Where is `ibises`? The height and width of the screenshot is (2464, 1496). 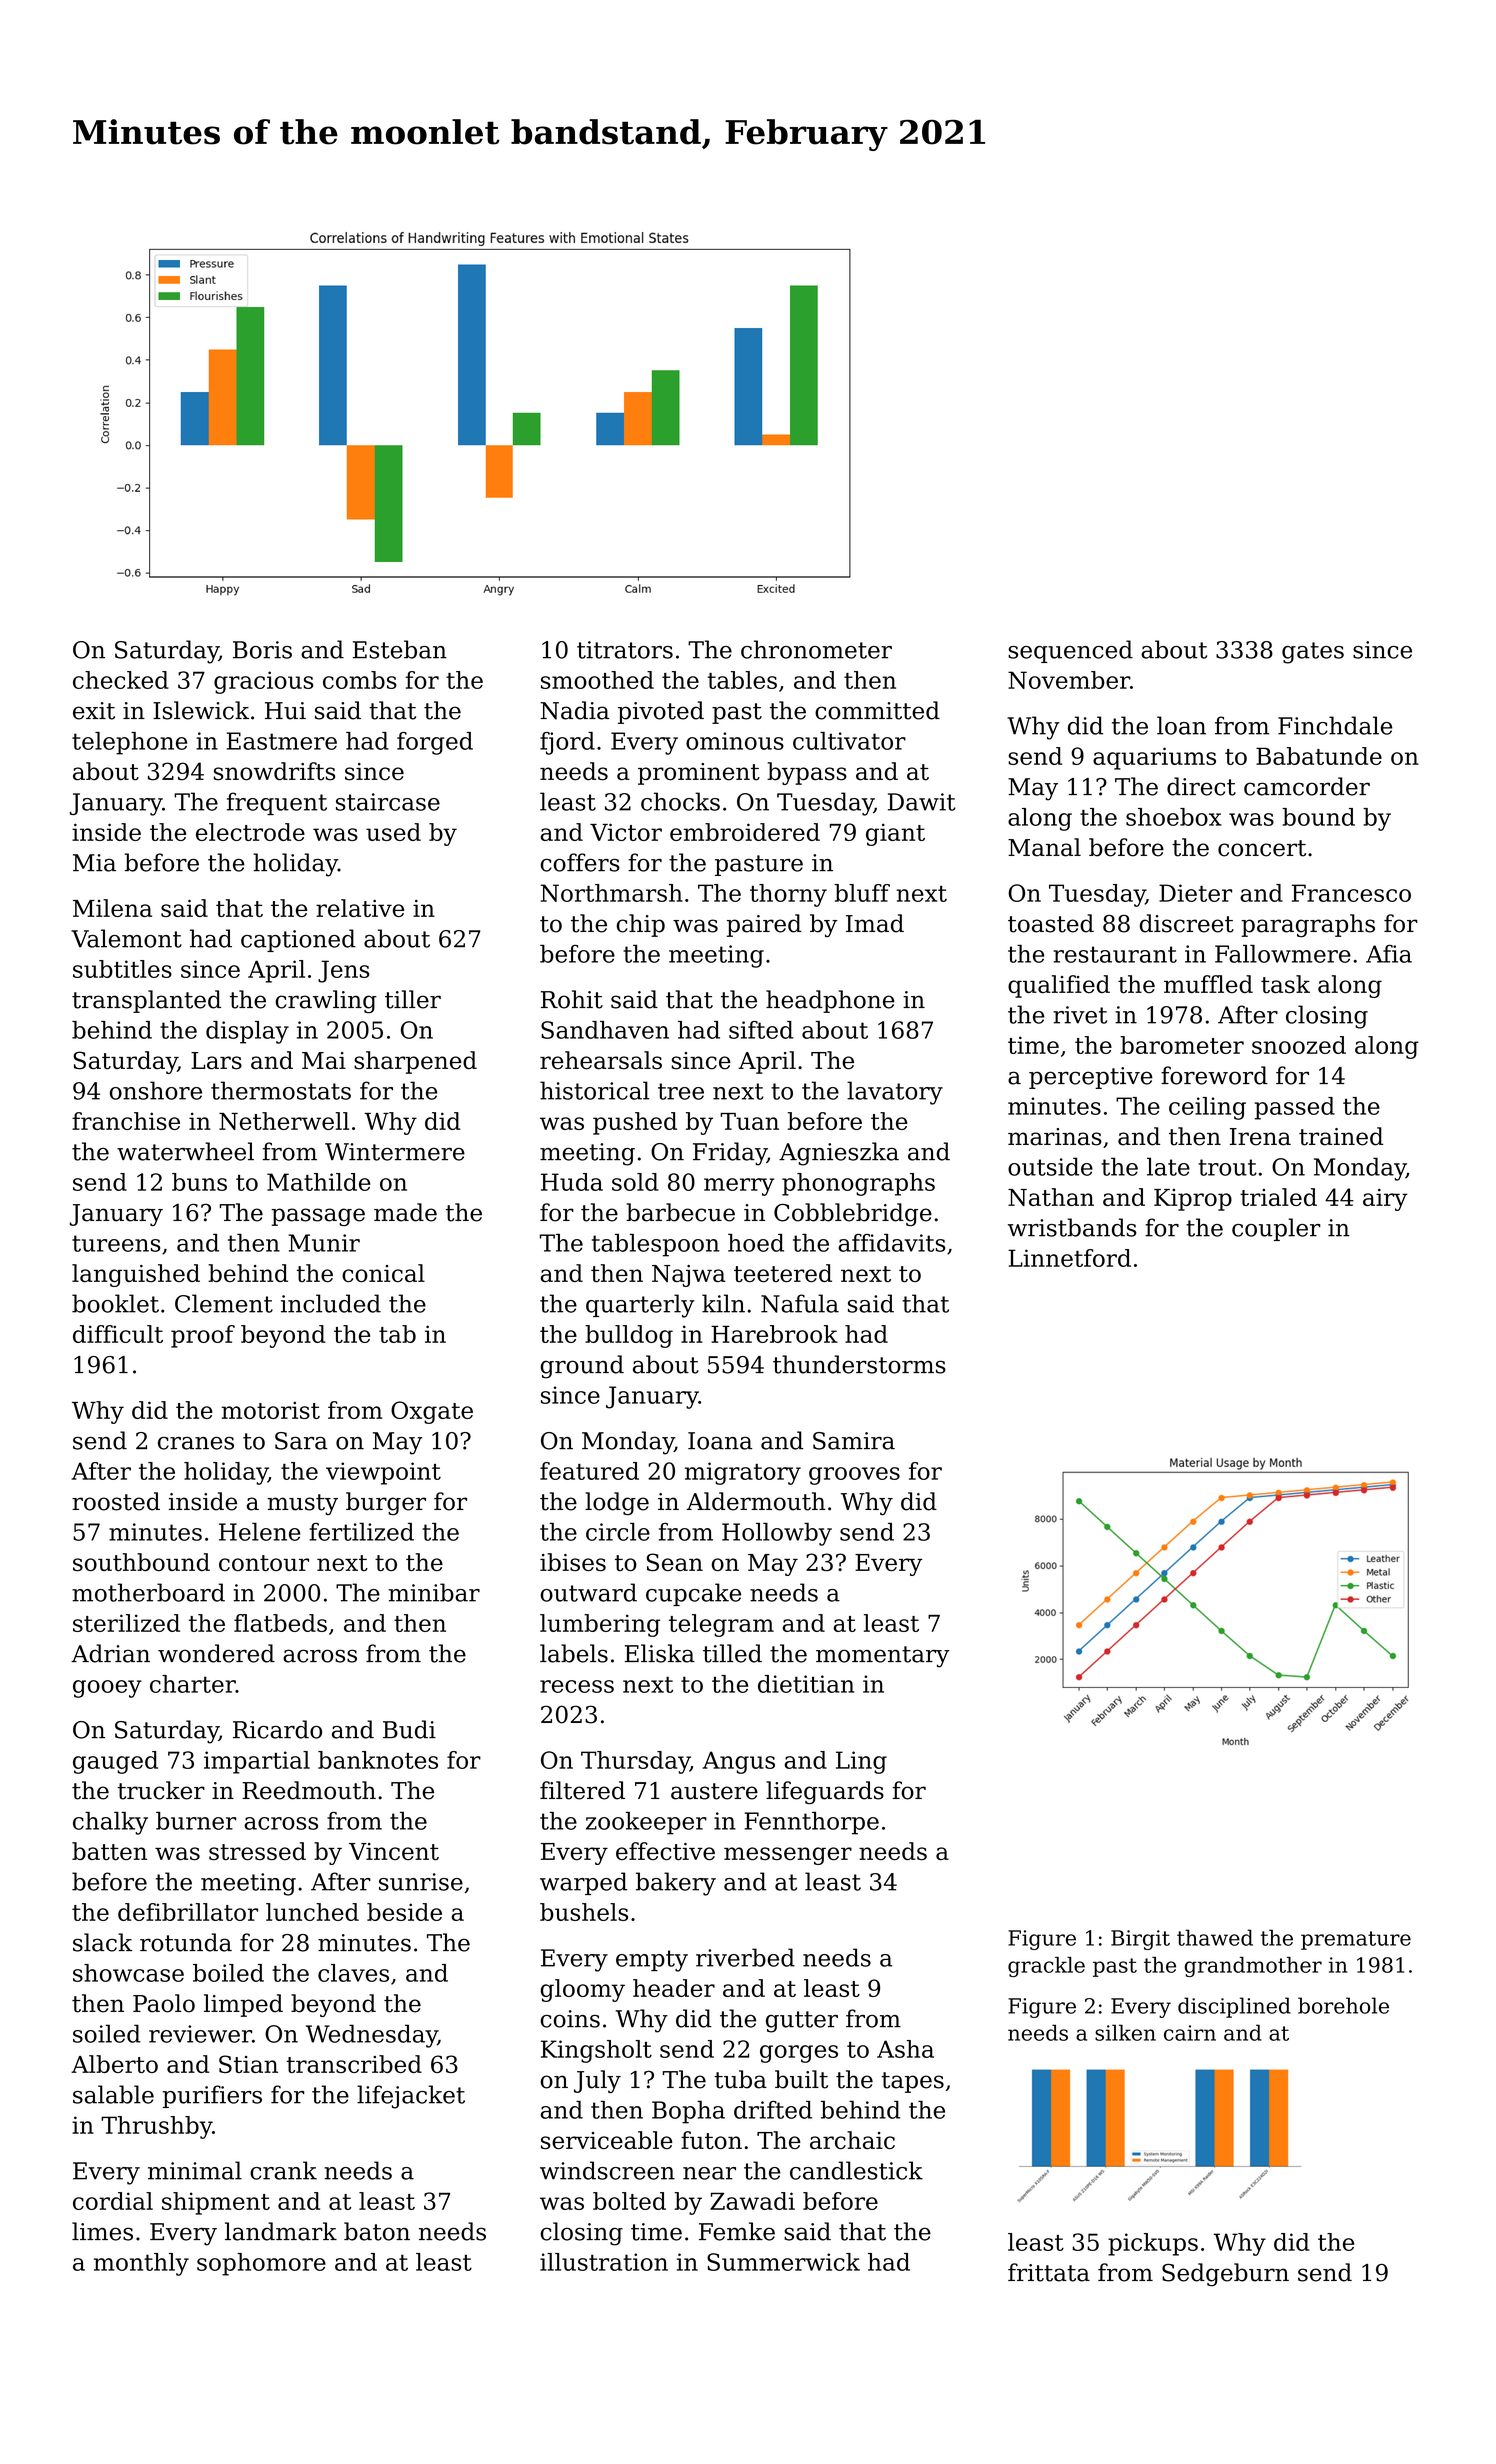
ibises is located at coordinates (573, 1562).
